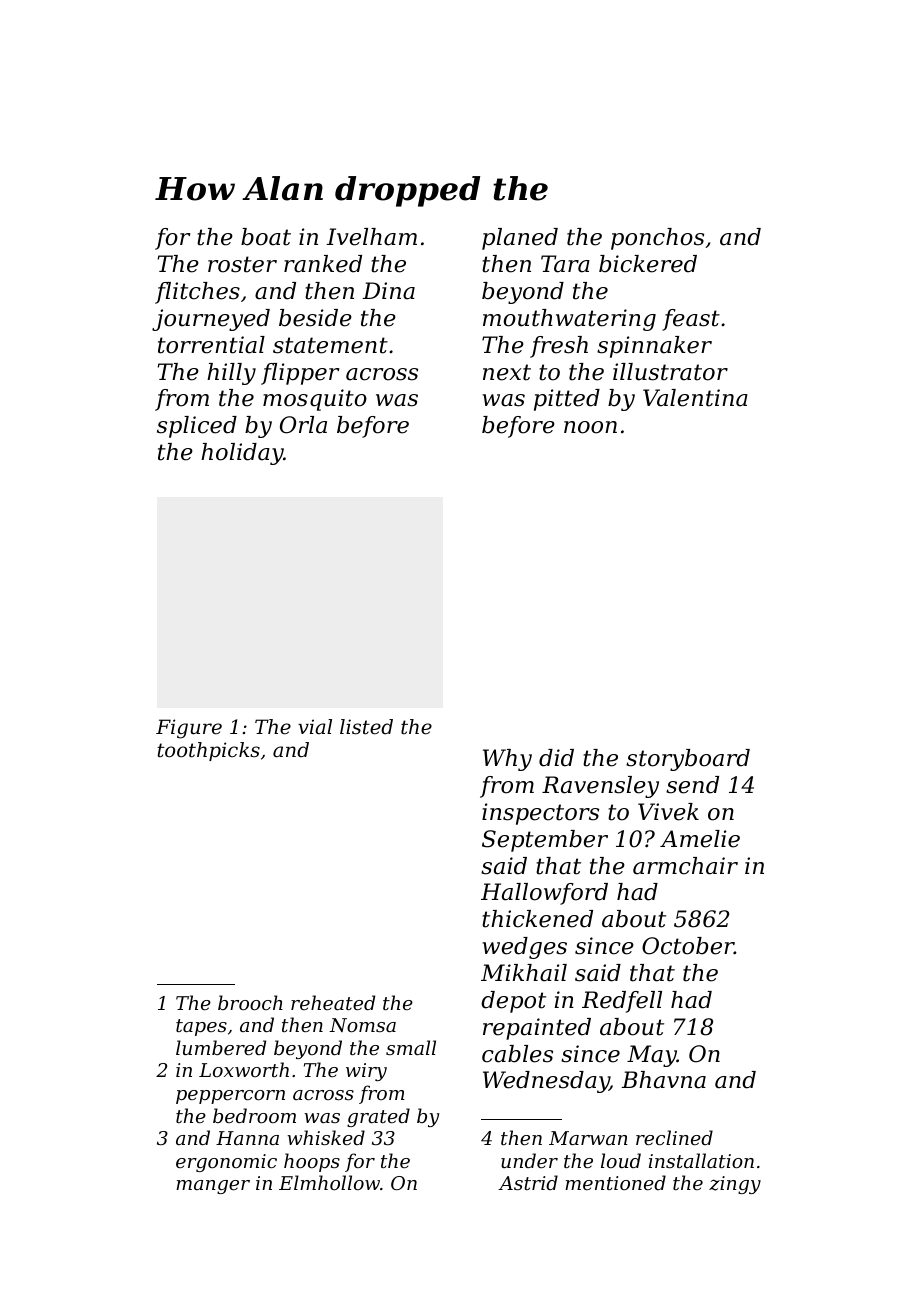 The image size is (924, 1311). I want to click on Ravensley, so click(600, 787).
